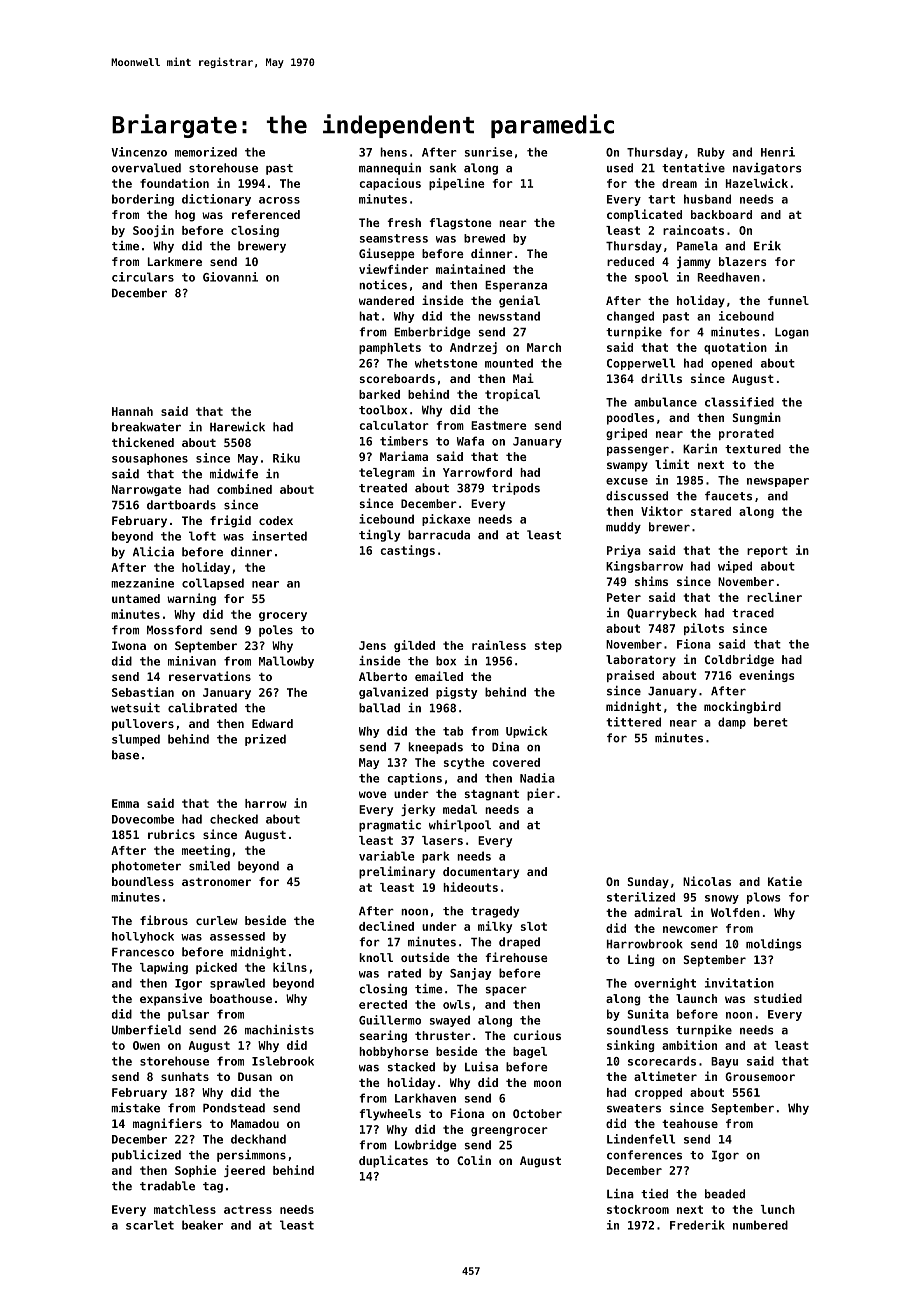  I want to click on Coldbridge, so click(739, 660).
